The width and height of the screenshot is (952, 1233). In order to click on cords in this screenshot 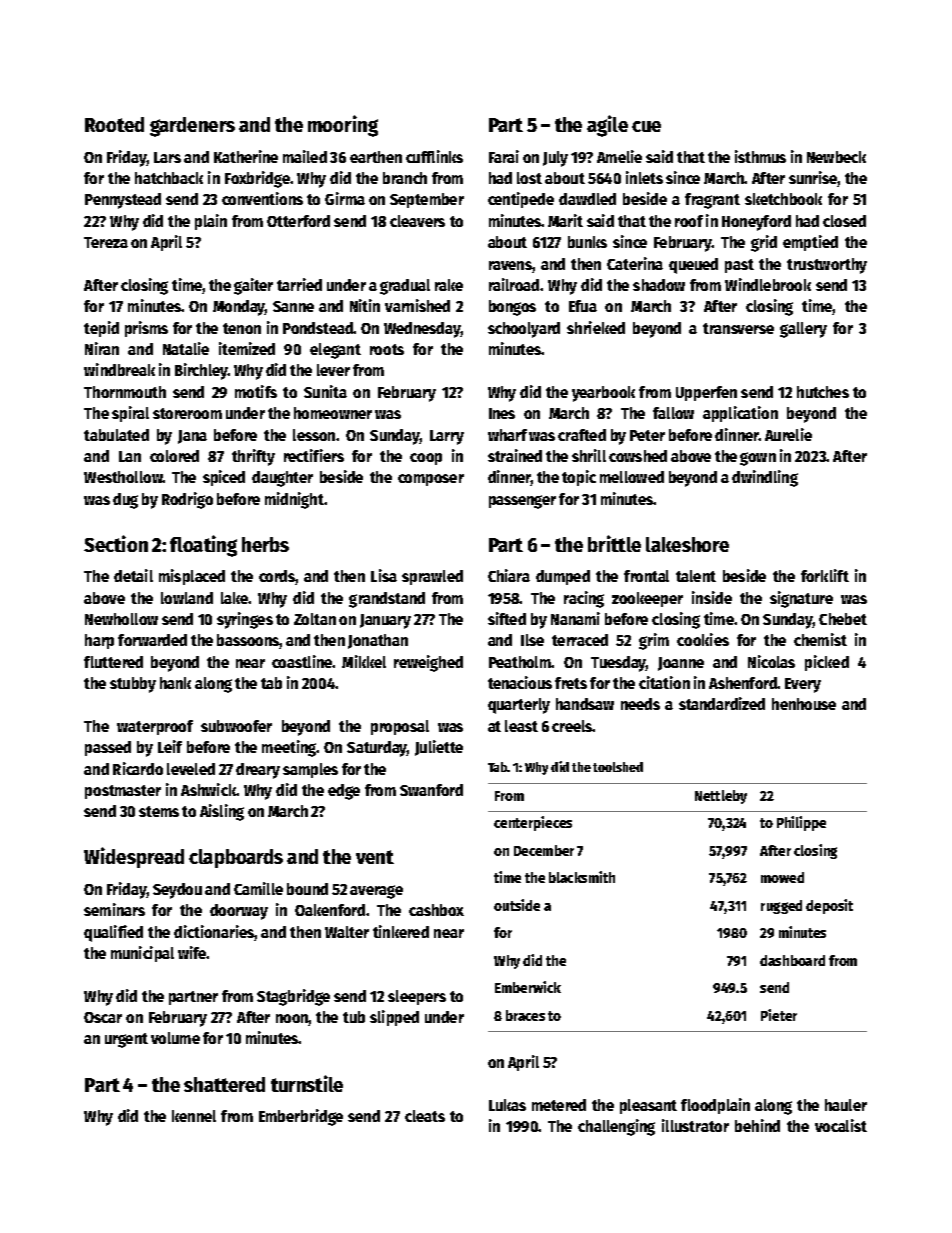, I will do `click(277, 577)`.
